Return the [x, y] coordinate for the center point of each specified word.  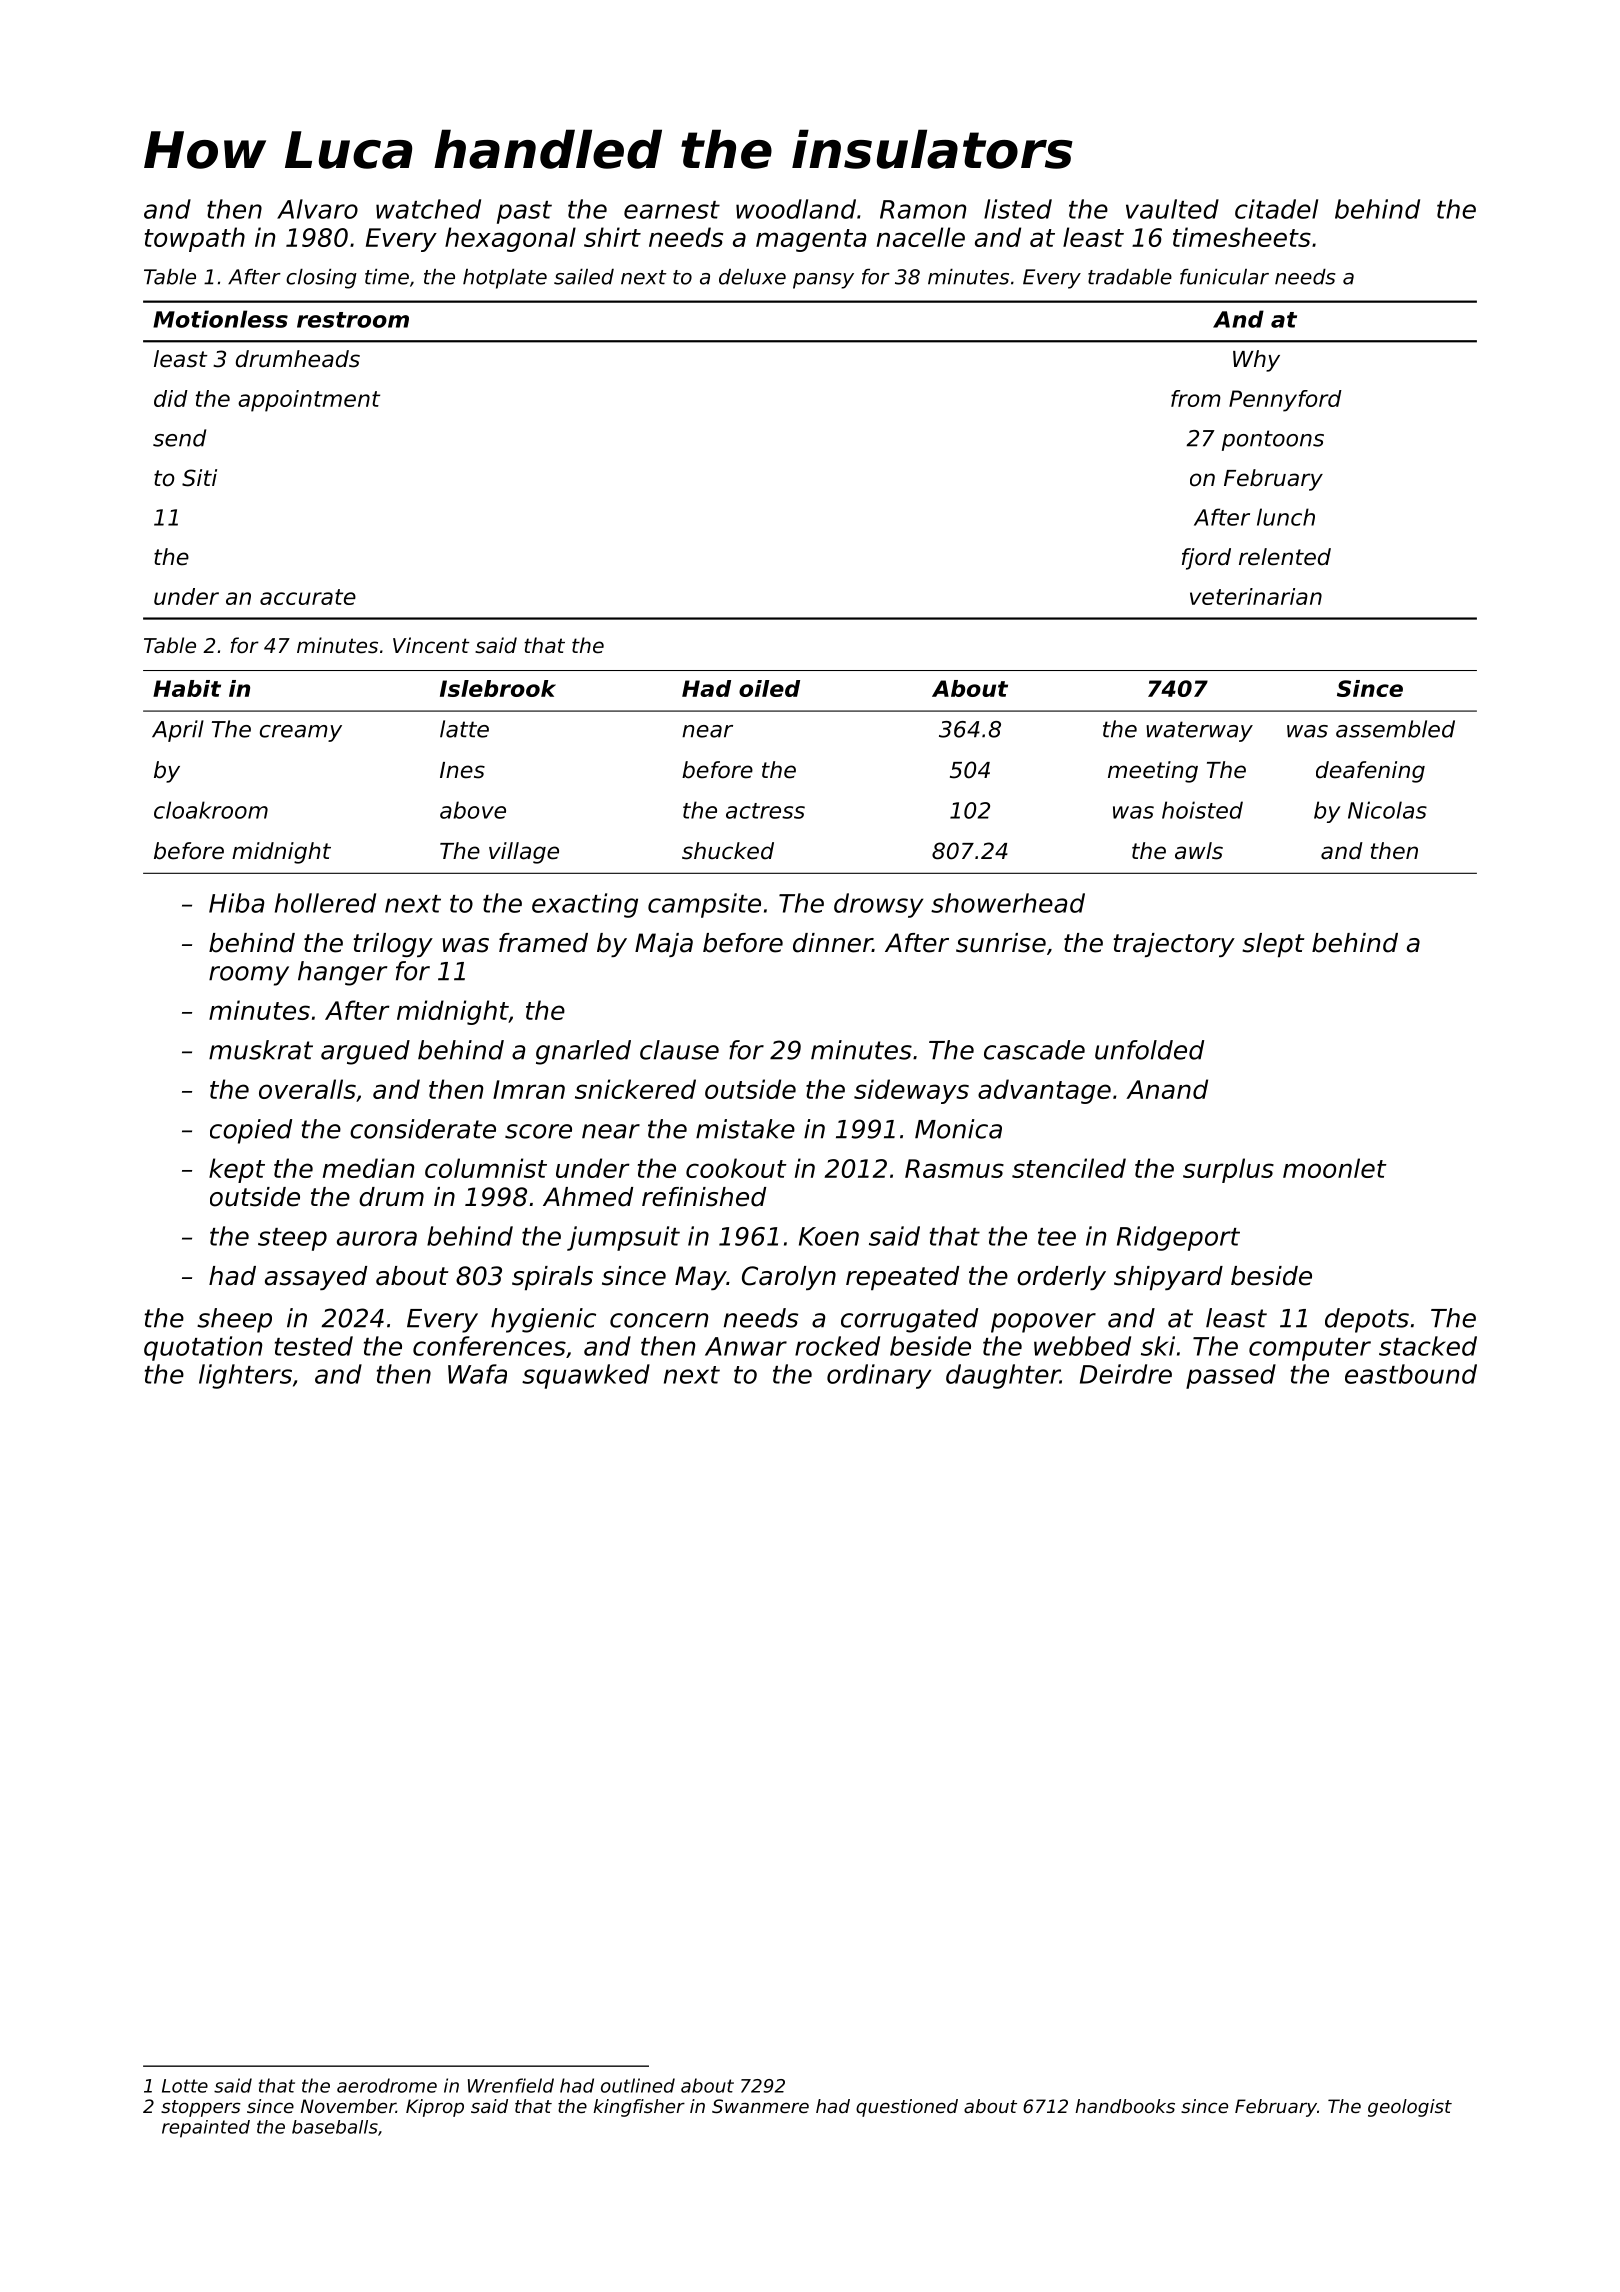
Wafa [477, 1374]
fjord [1206, 559]
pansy [823, 281]
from [1196, 398]
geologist [1410, 2108]
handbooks [1125, 2106]
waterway [1199, 731]
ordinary [879, 1376]
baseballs [335, 2127]
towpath [195, 239]
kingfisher [639, 2108]
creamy [301, 733]
